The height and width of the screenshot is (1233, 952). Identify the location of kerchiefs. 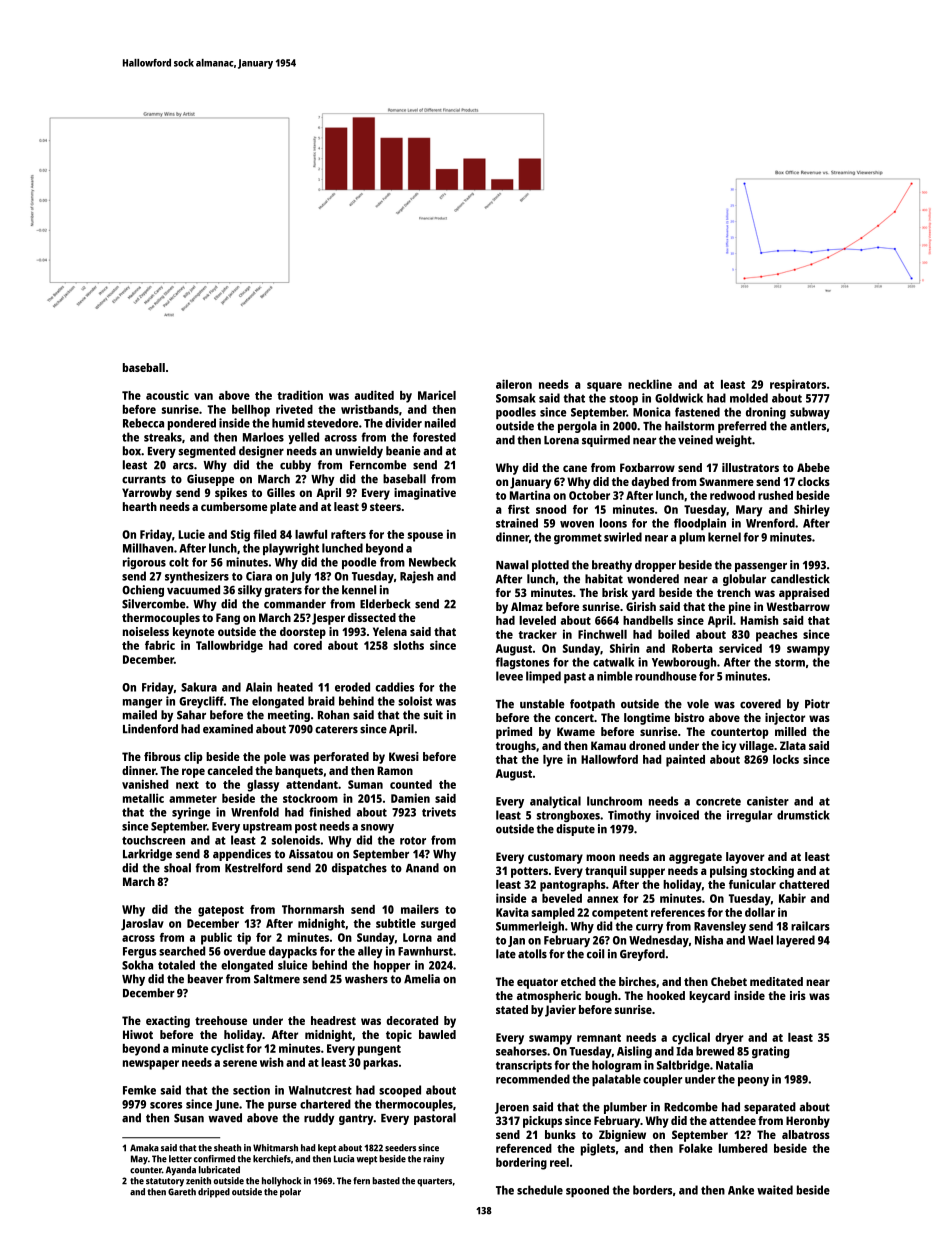
(272, 1159).
